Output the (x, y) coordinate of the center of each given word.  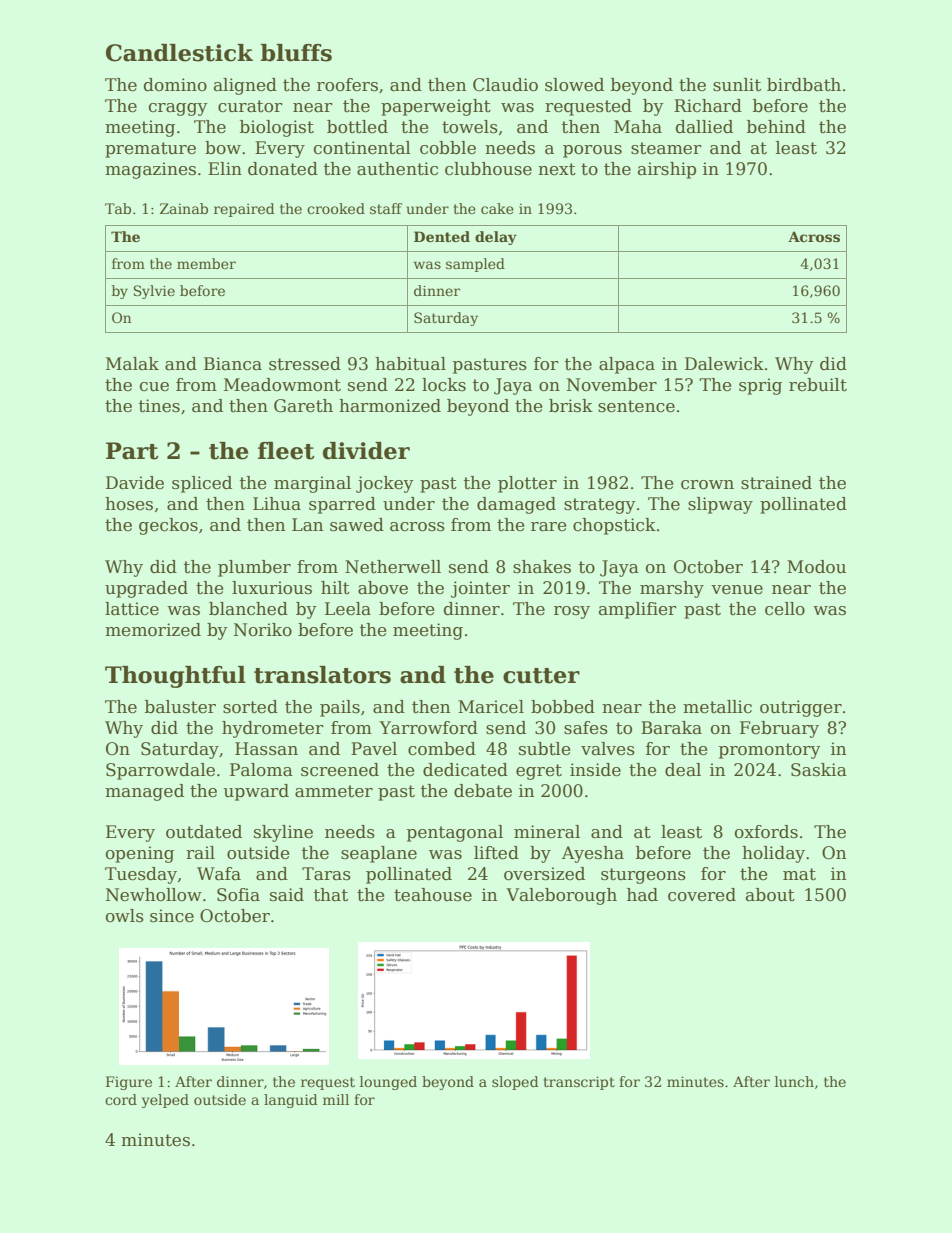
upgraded (146, 589)
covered (702, 895)
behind (776, 127)
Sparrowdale (160, 771)
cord (121, 1099)
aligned (245, 86)
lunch (794, 1081)
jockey (385, 484)
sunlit (737, 85)
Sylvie (154, 292)
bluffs (296, 53)
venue (737, 590)
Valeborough (561, 896)
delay (496, 238)
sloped (515, 1083)
